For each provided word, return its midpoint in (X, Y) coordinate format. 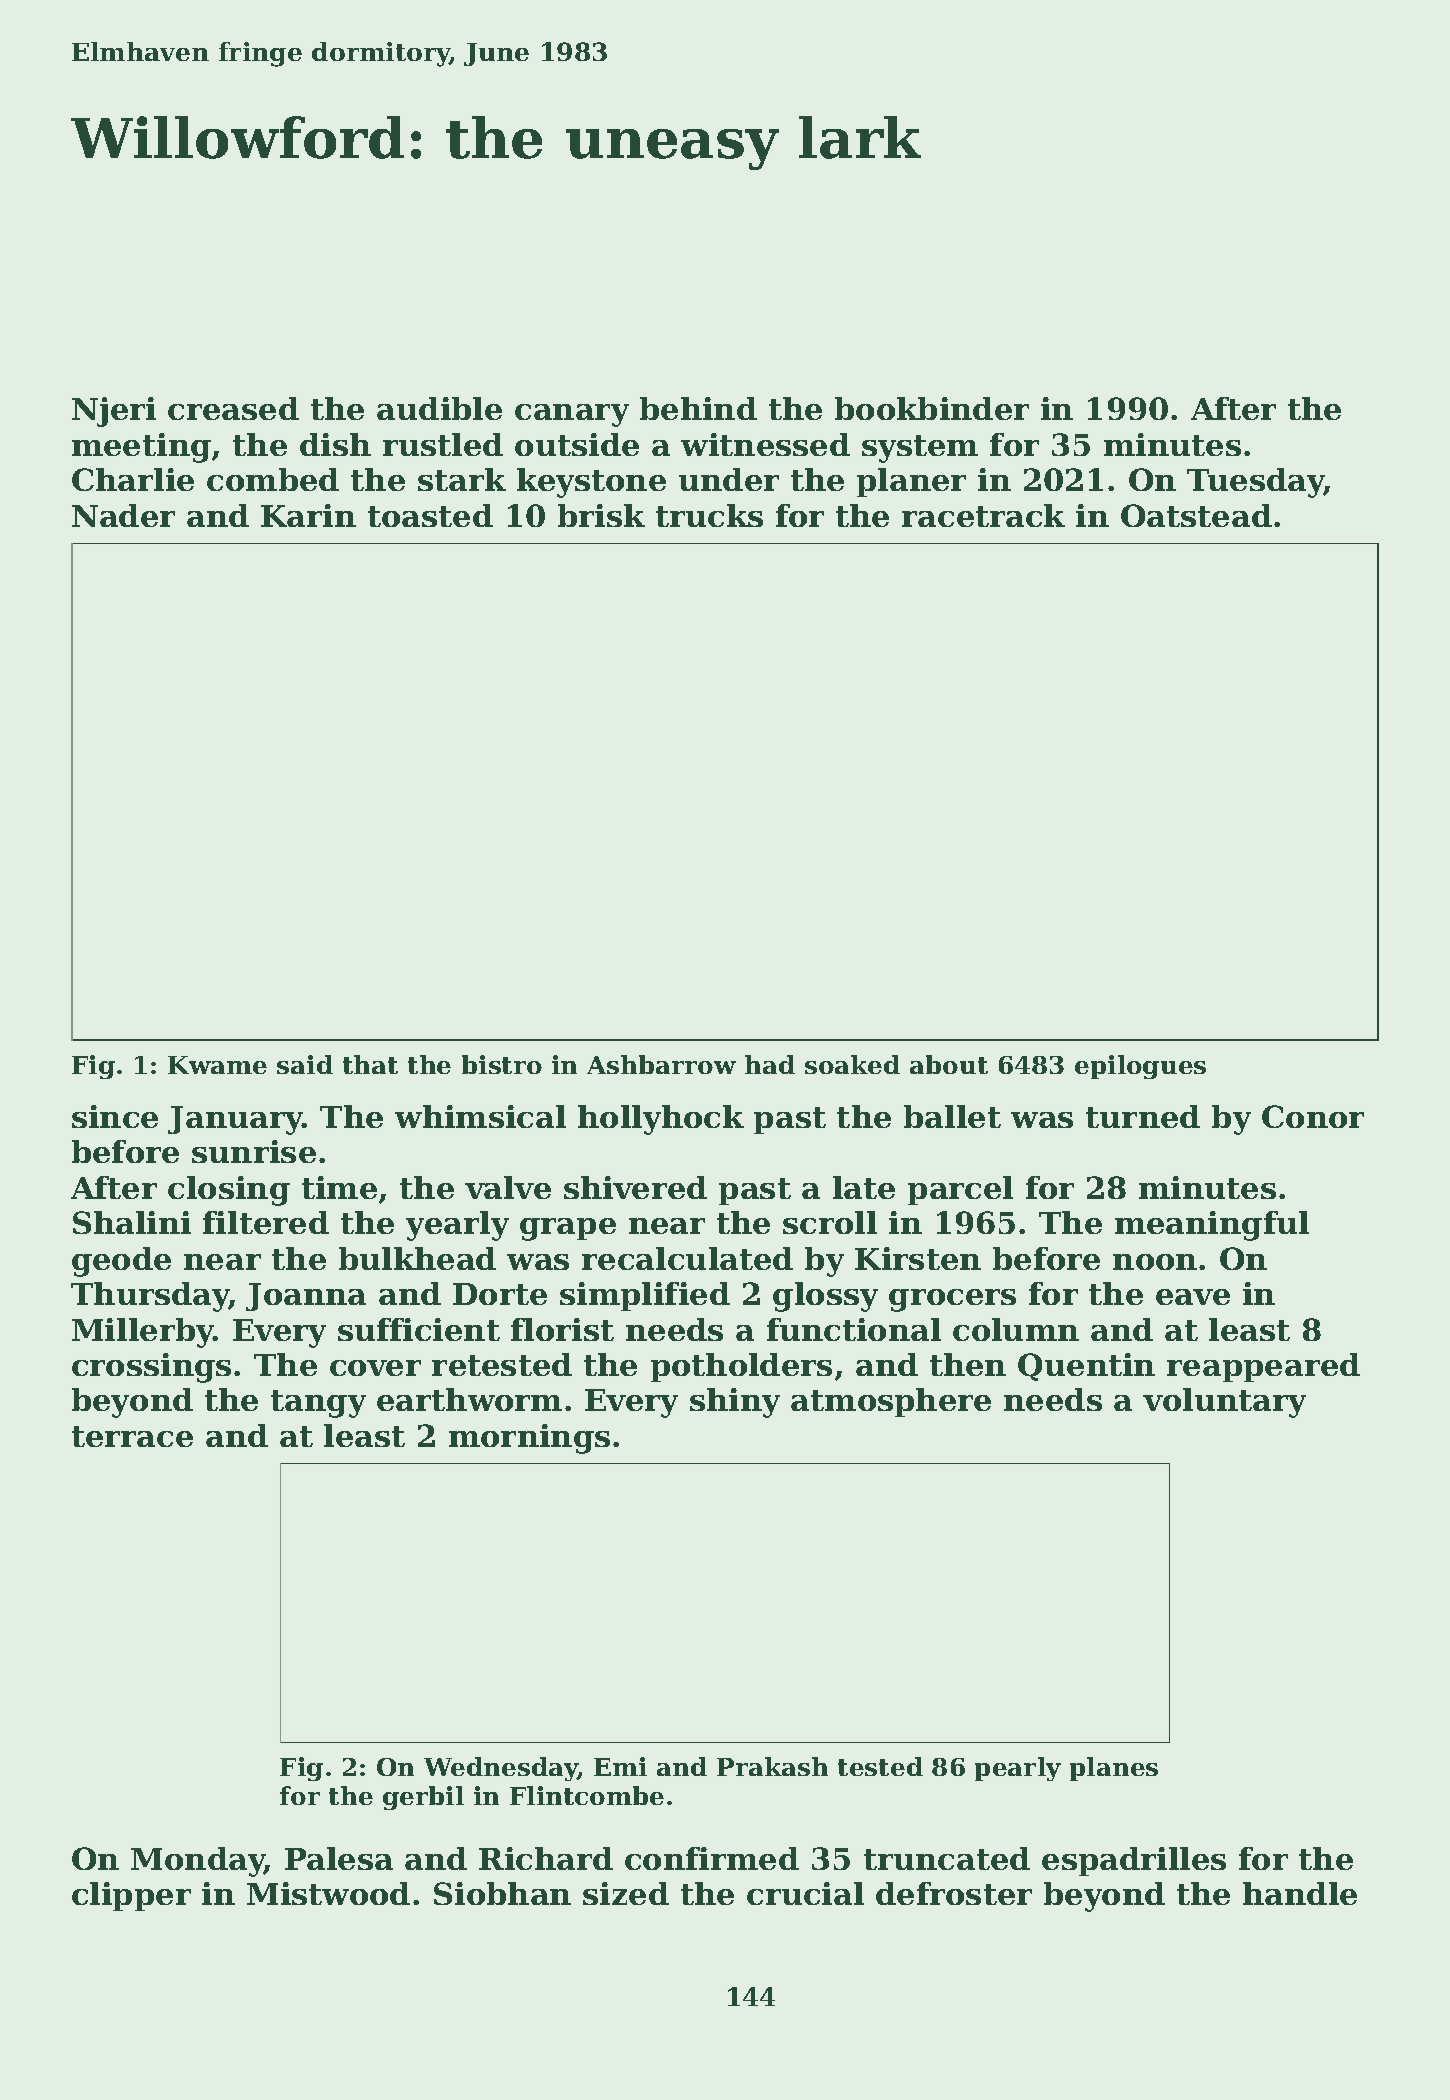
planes (1114, 1769)
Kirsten (918, 1258)
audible (439, 408)
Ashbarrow (661, 1064)
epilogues (1140, 1067)
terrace (132, 1436)
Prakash (772, 1766)
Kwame (217, 1065)
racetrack (983, 515)
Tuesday (1255, 483)
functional (854, 1329)
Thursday (150, 1297)
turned (1143, 1116)
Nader (123, 515)
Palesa (339, 1858)
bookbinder (932, 408)
